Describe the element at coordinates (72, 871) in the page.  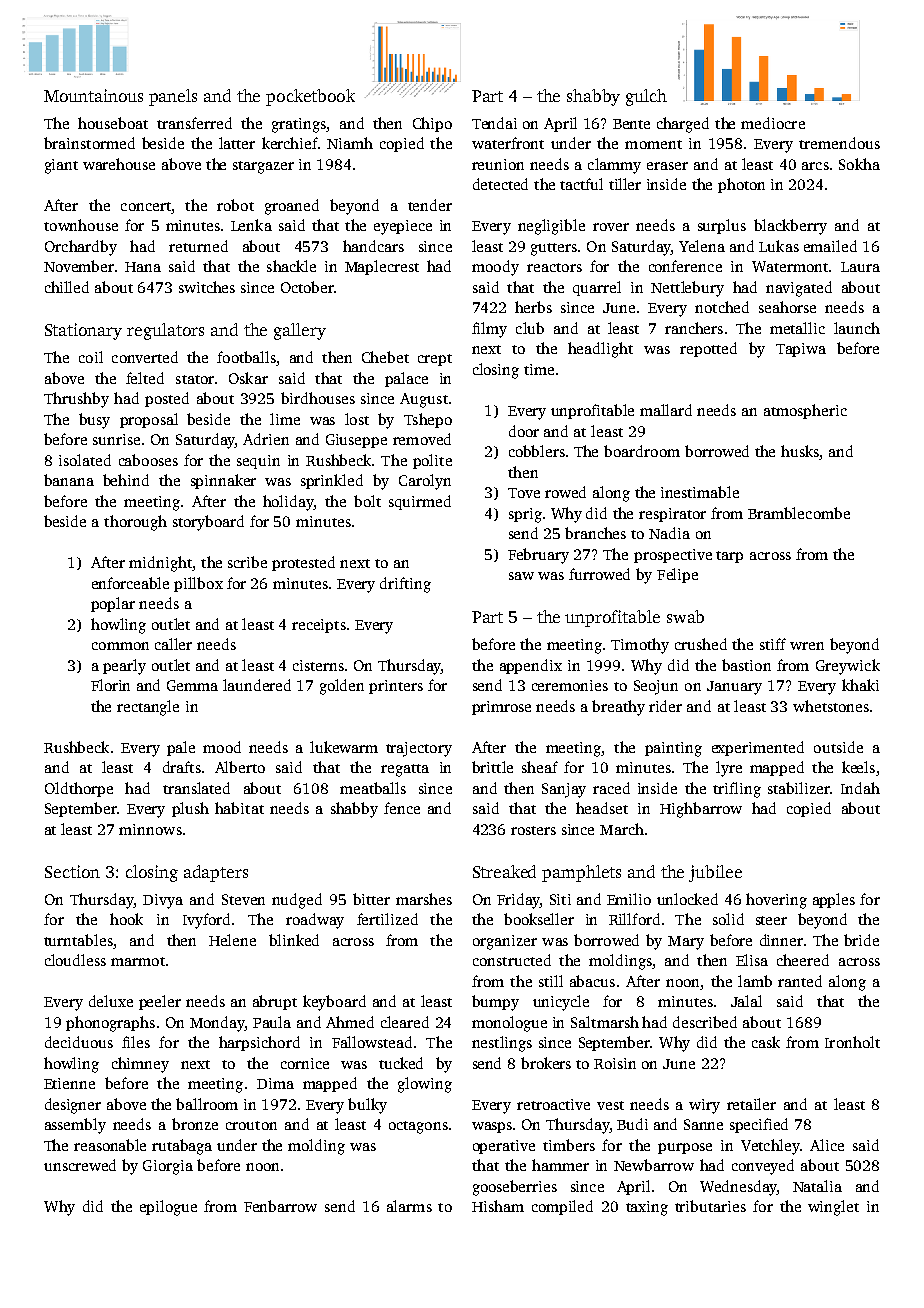
I see `Section` at that location.
